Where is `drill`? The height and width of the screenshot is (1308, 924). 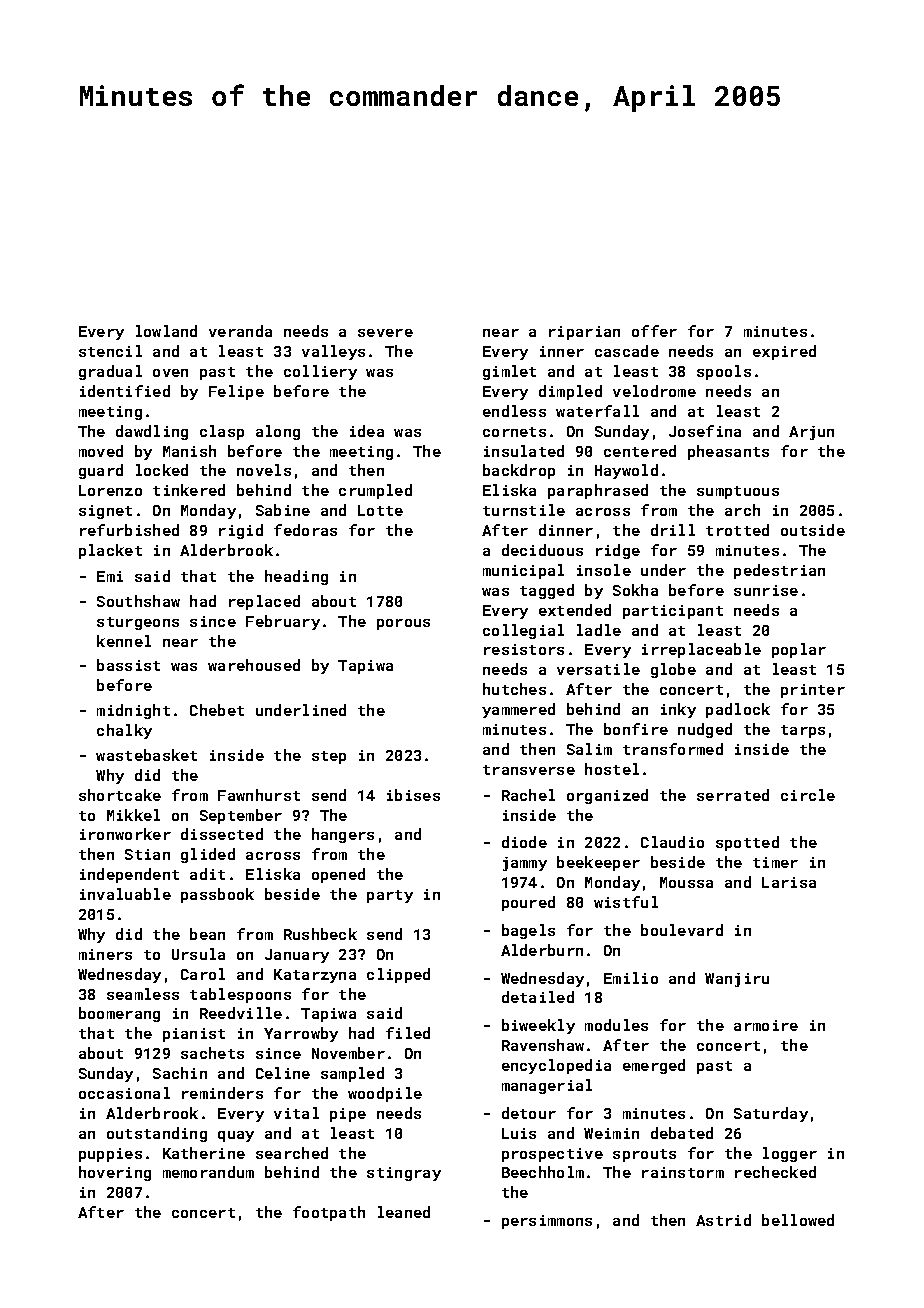
drill is located at coordinates (673, 530).
